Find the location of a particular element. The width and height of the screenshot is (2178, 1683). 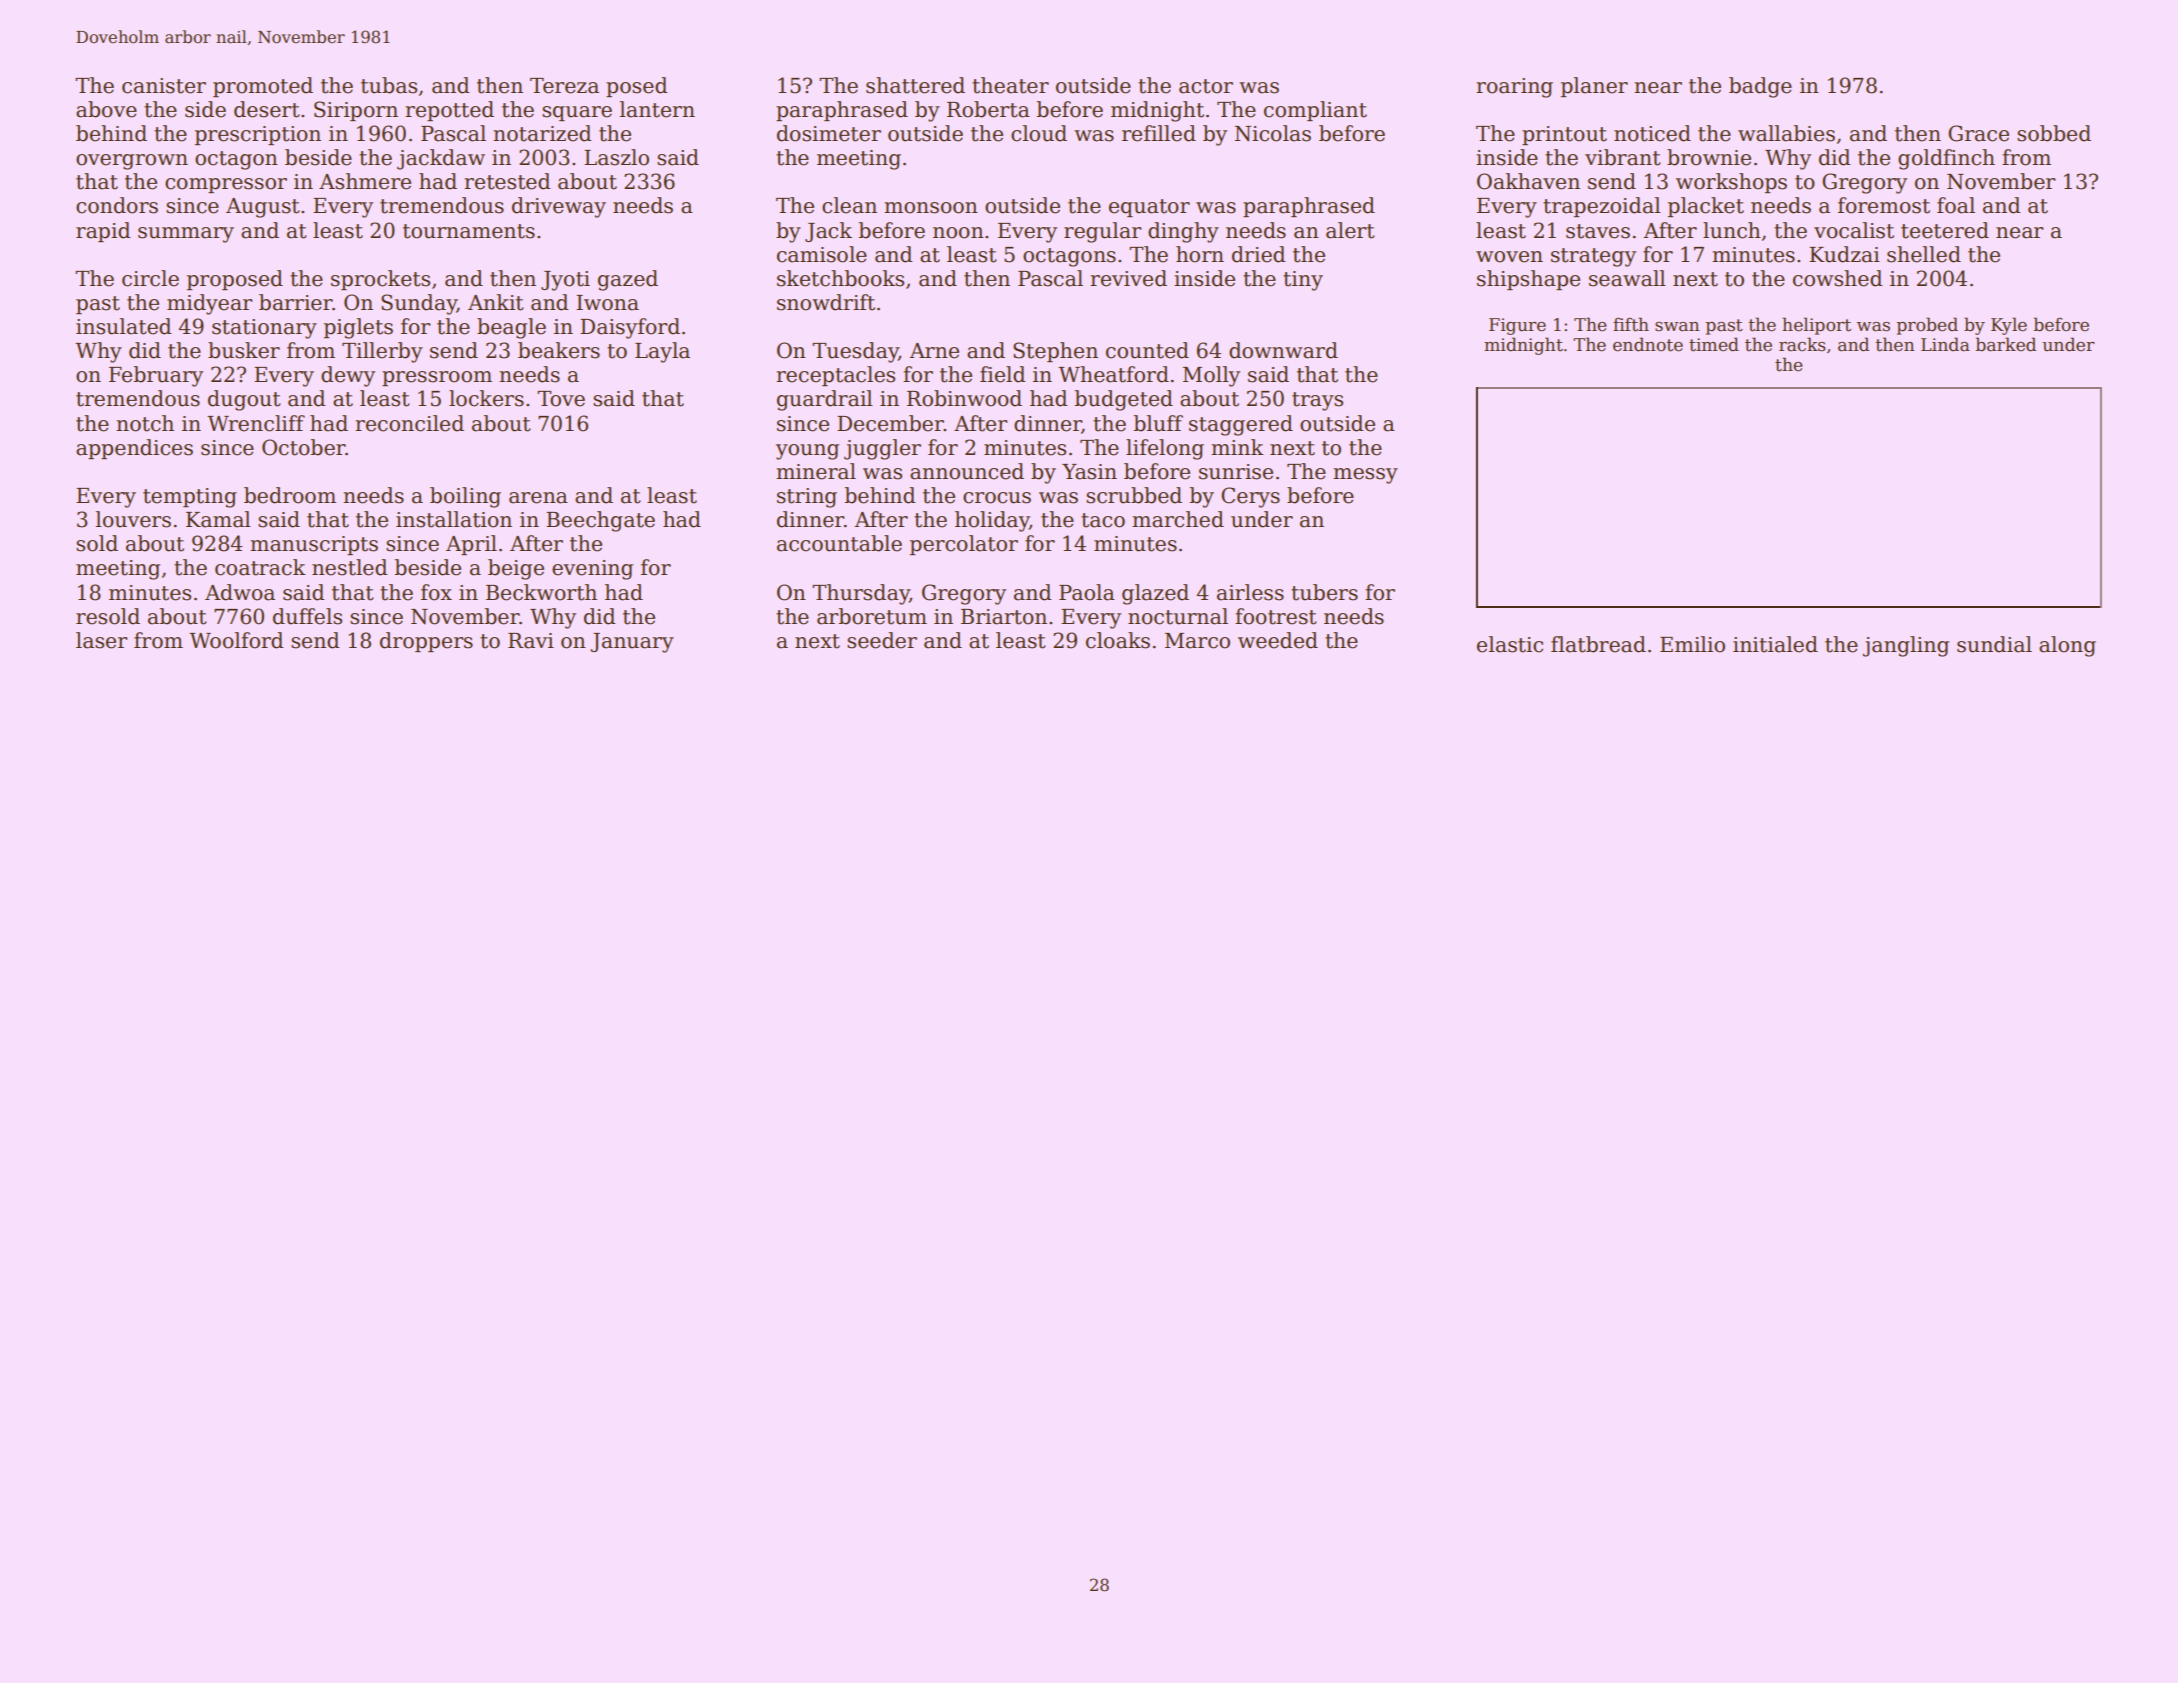

racks is located at coordinates (1802, 344).
